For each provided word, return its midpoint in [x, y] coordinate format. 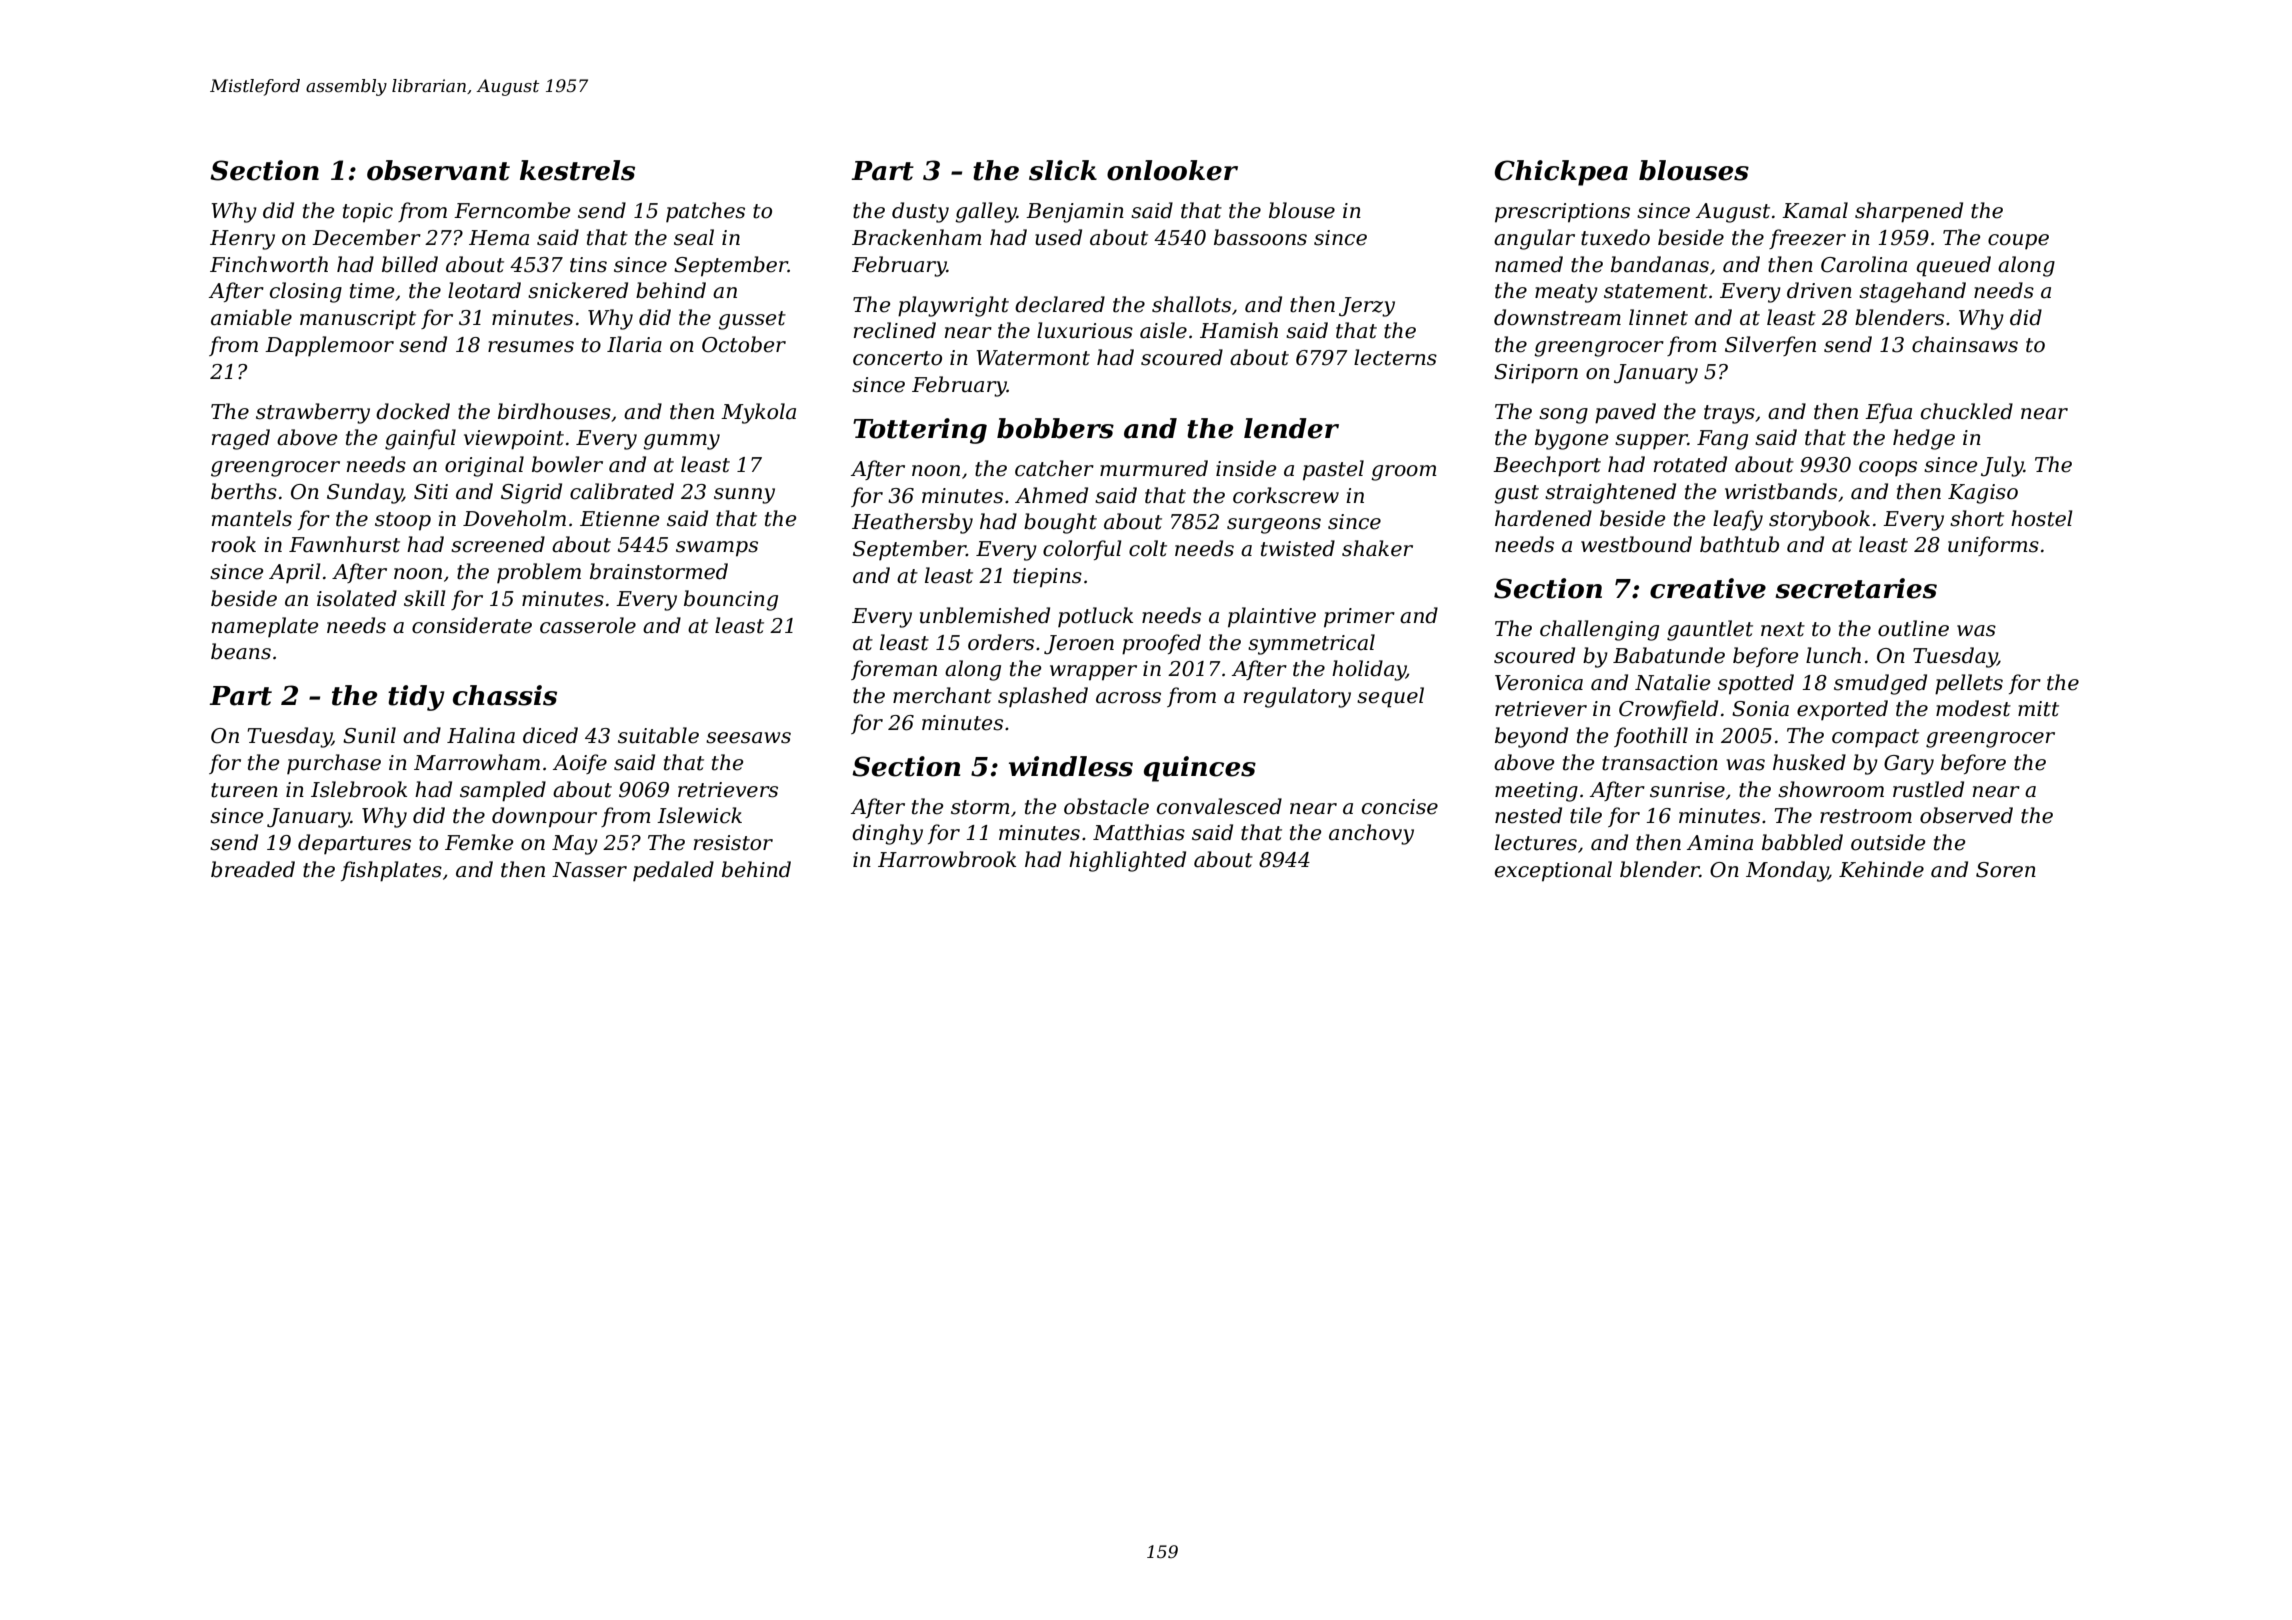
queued [1954, 266]
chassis [505, 695]
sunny [744, 496]
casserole [588, 625]
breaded [253, 869]
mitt [2038, 709]
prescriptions [1562, 213]
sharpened [1909, 212]
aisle [1163, 330]
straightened [1610, 493]
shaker [1377, 548]
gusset [752, 320]
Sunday [365, 493]
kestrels [577, 170]
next [1783, 629]
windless [1071, 766]
